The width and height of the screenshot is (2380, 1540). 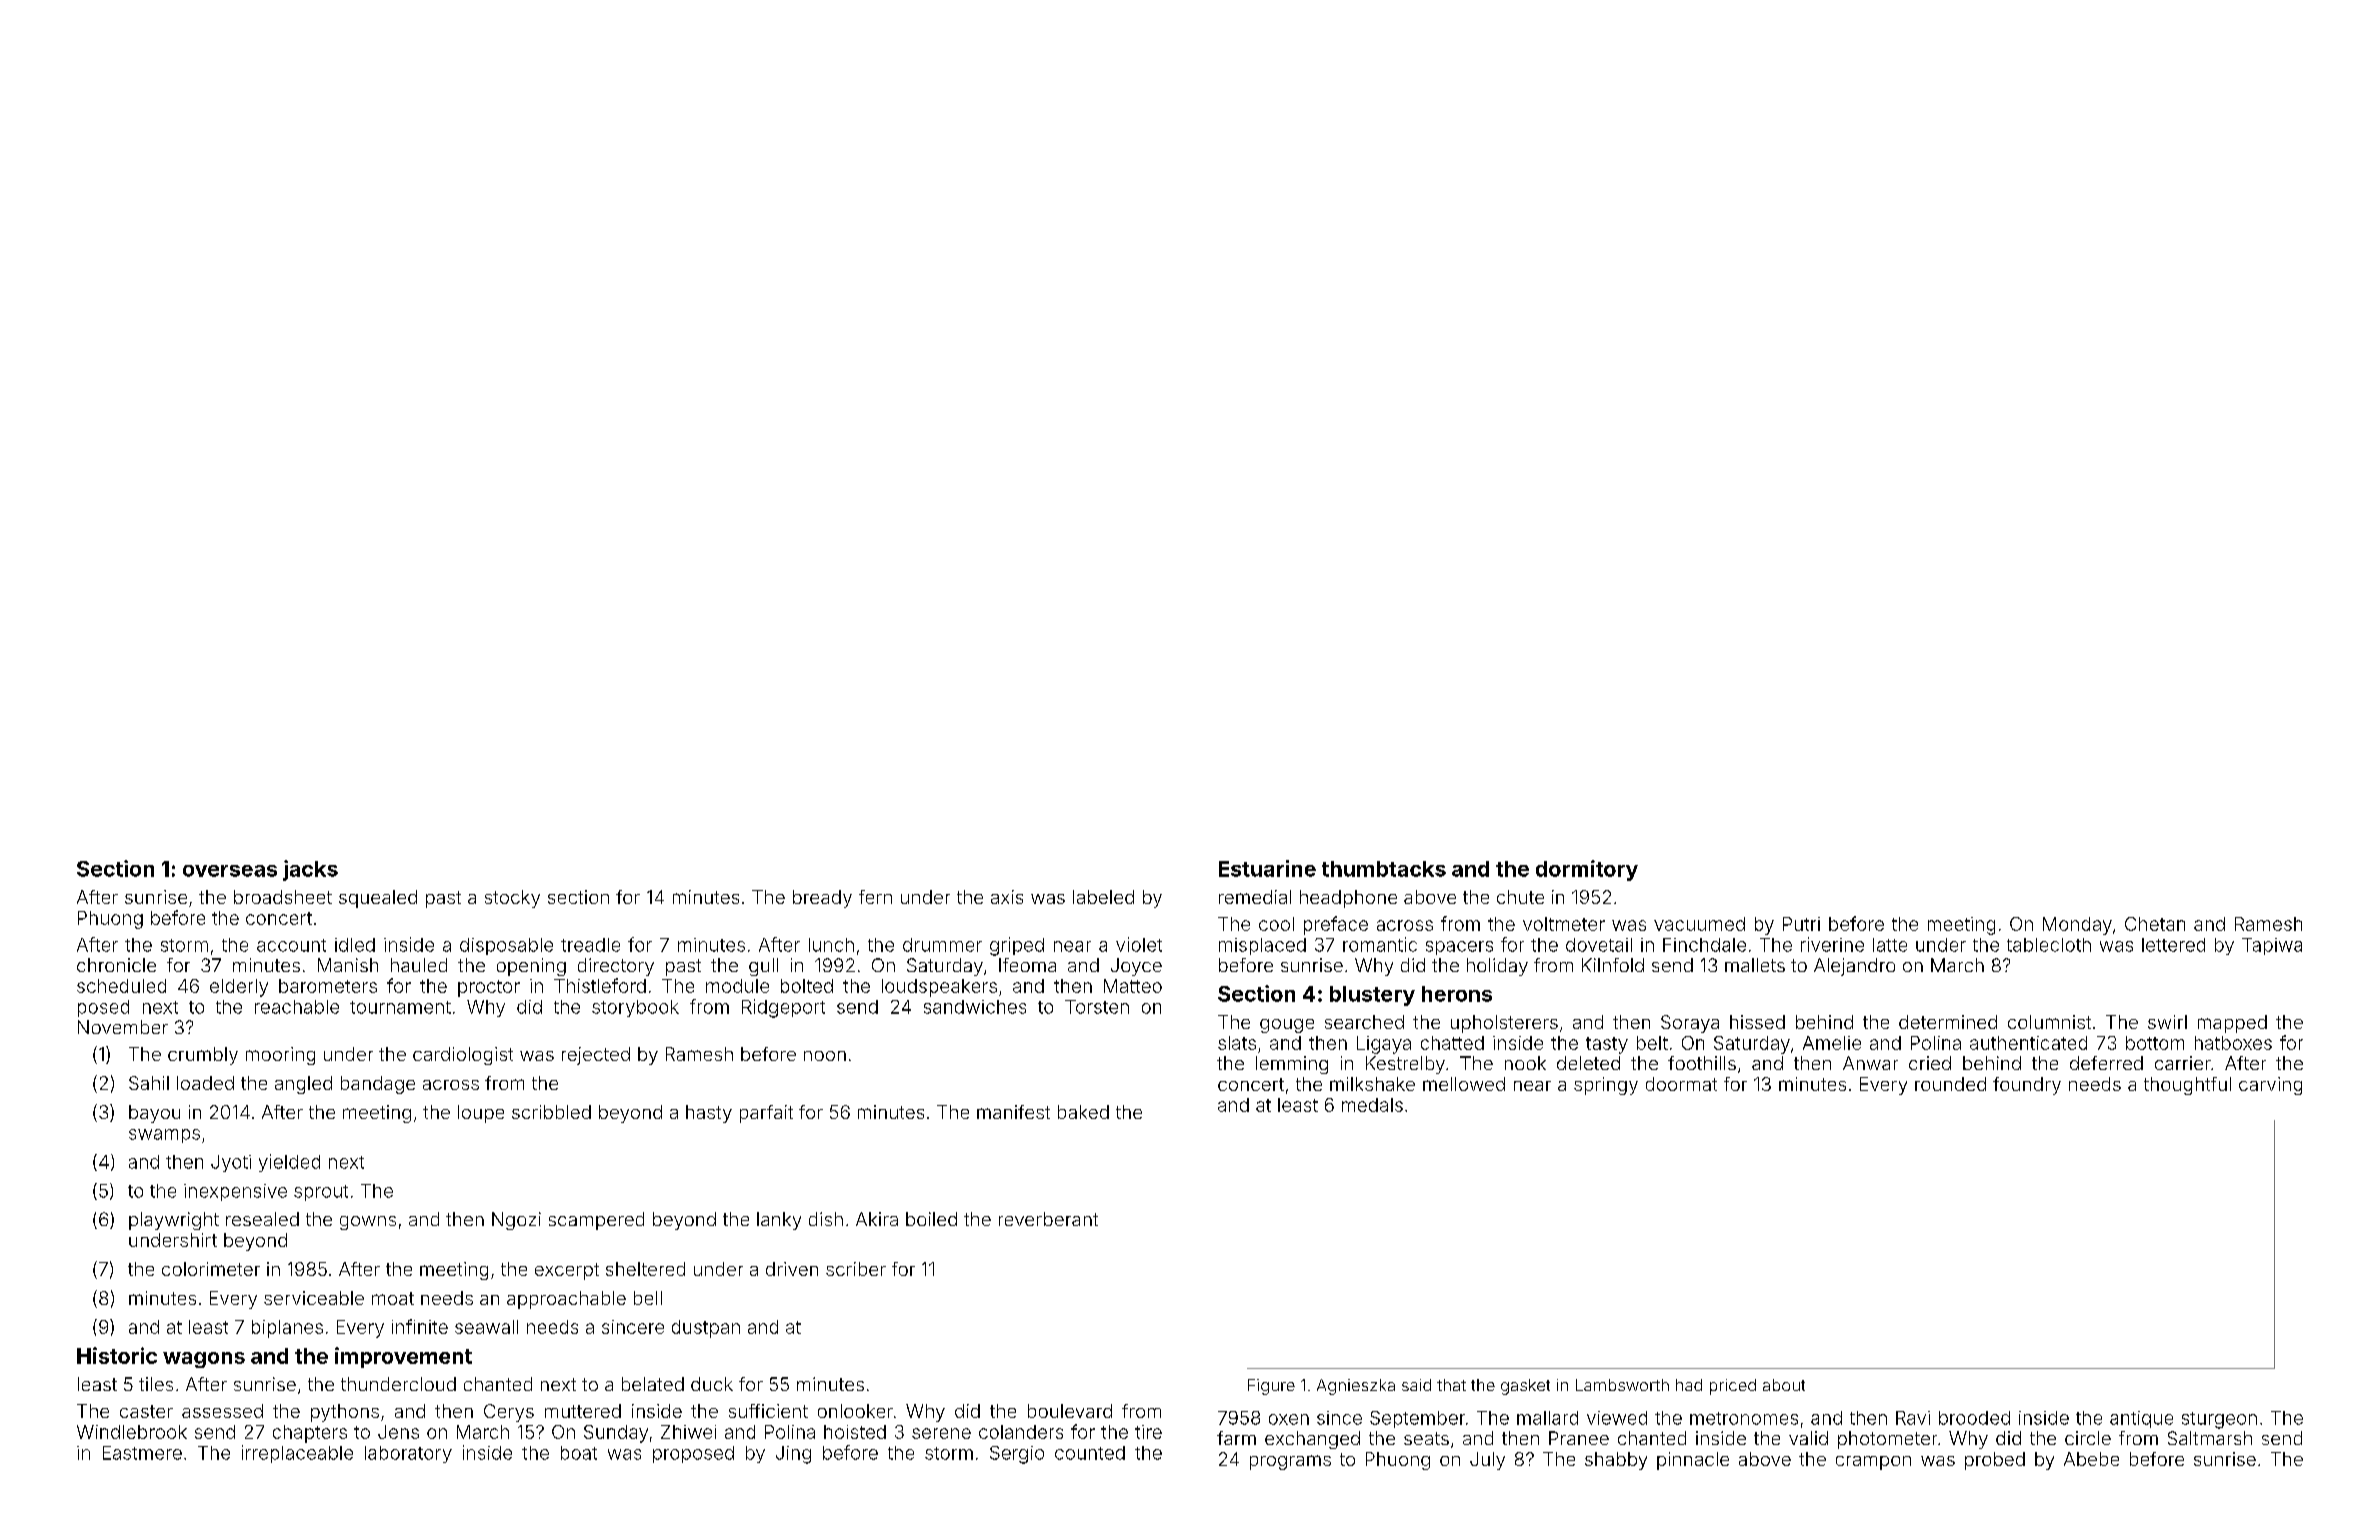 I want to click on Abebe, so click(x=2091, y=1459).
